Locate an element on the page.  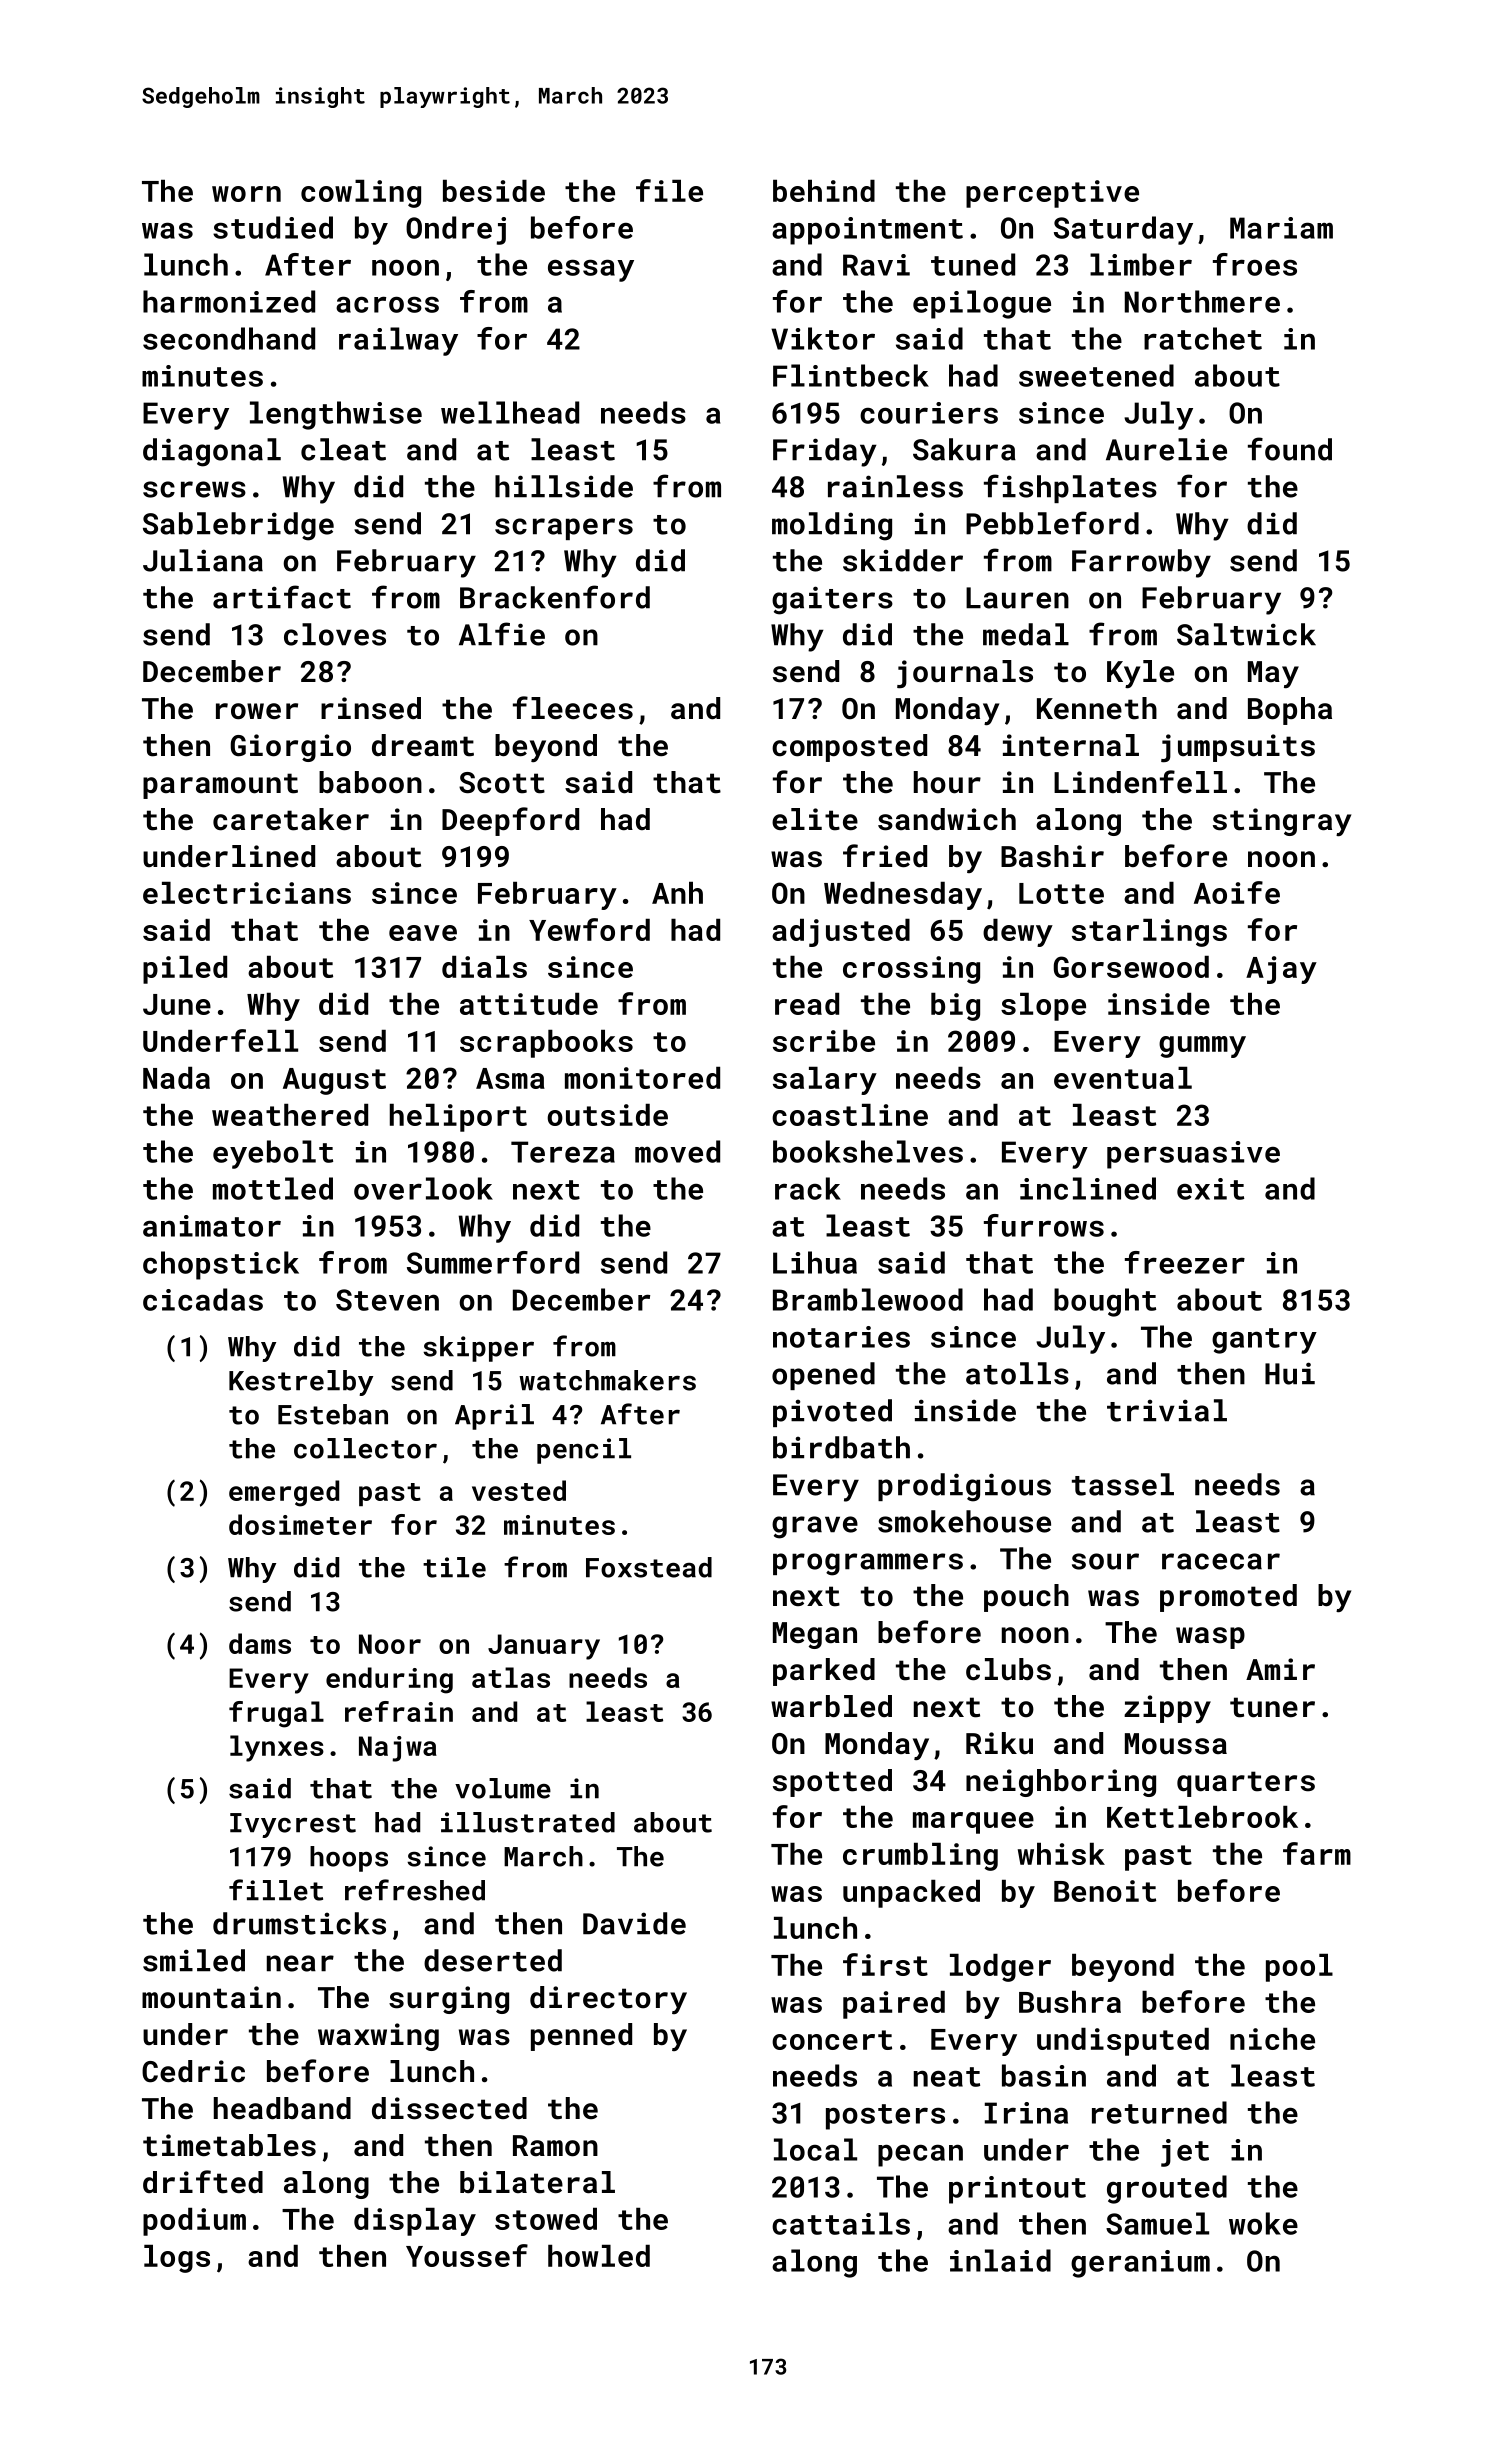
lynxes is located at coordinates (277, 1748).
